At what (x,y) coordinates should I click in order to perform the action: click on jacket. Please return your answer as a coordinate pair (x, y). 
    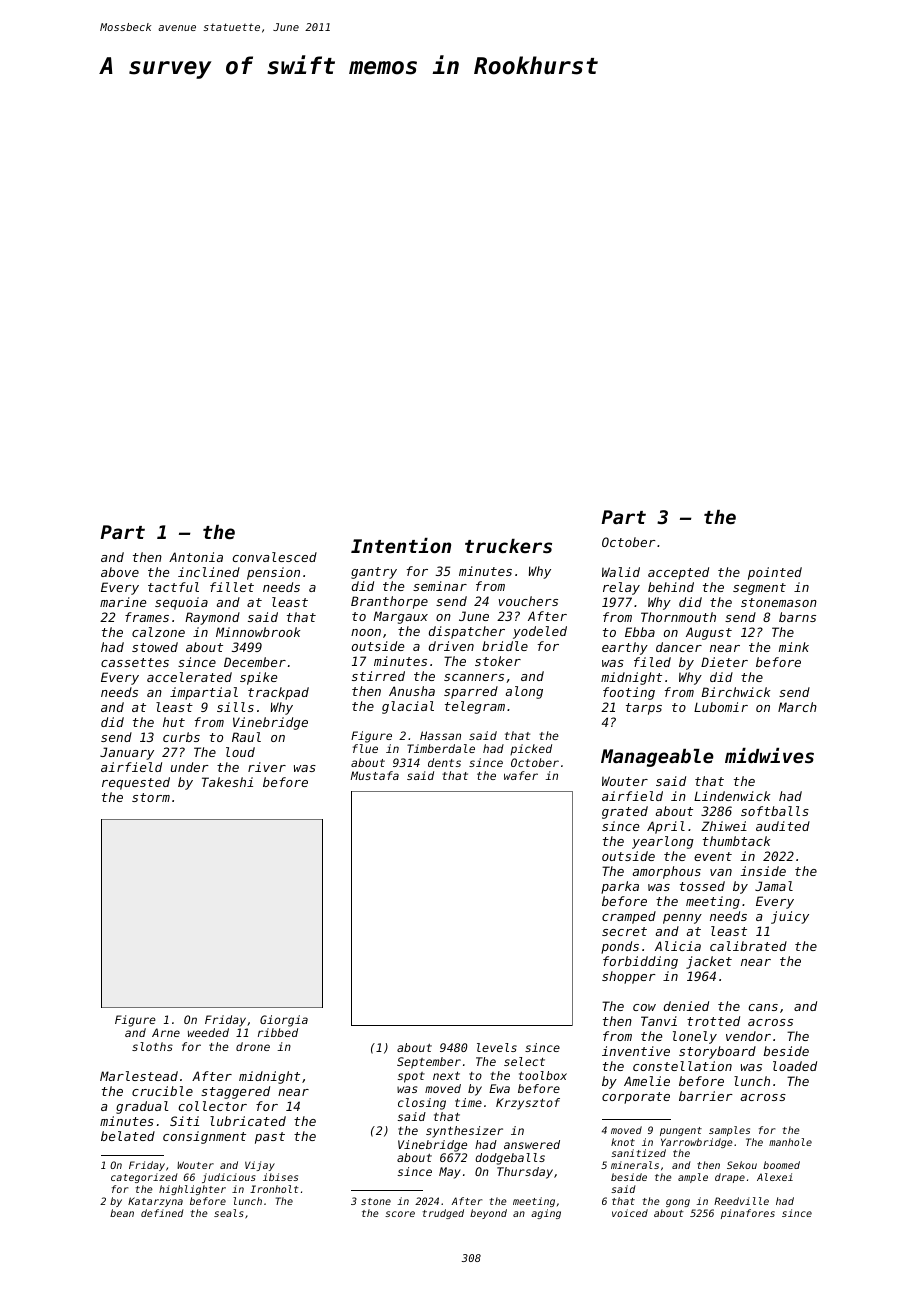
    Looking at the image, I should click on (709, 962).
